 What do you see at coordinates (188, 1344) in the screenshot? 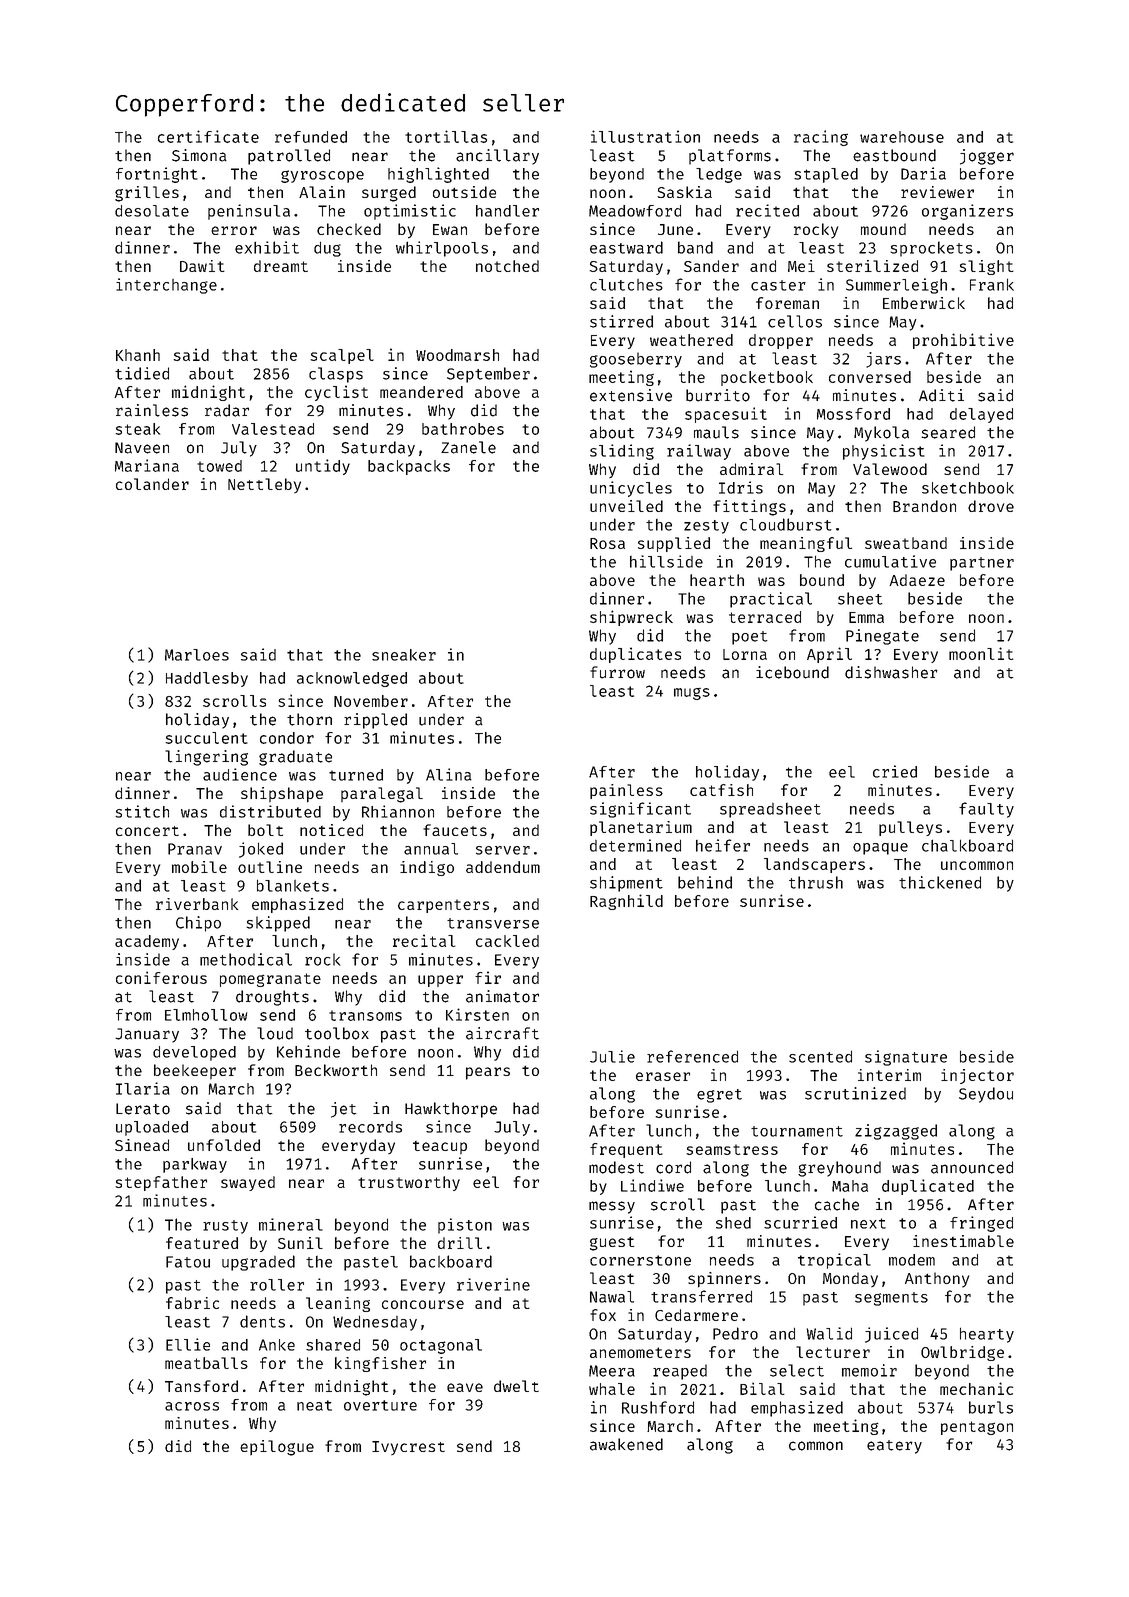
I see `Ellie` at bounding box center [188, 1344].
